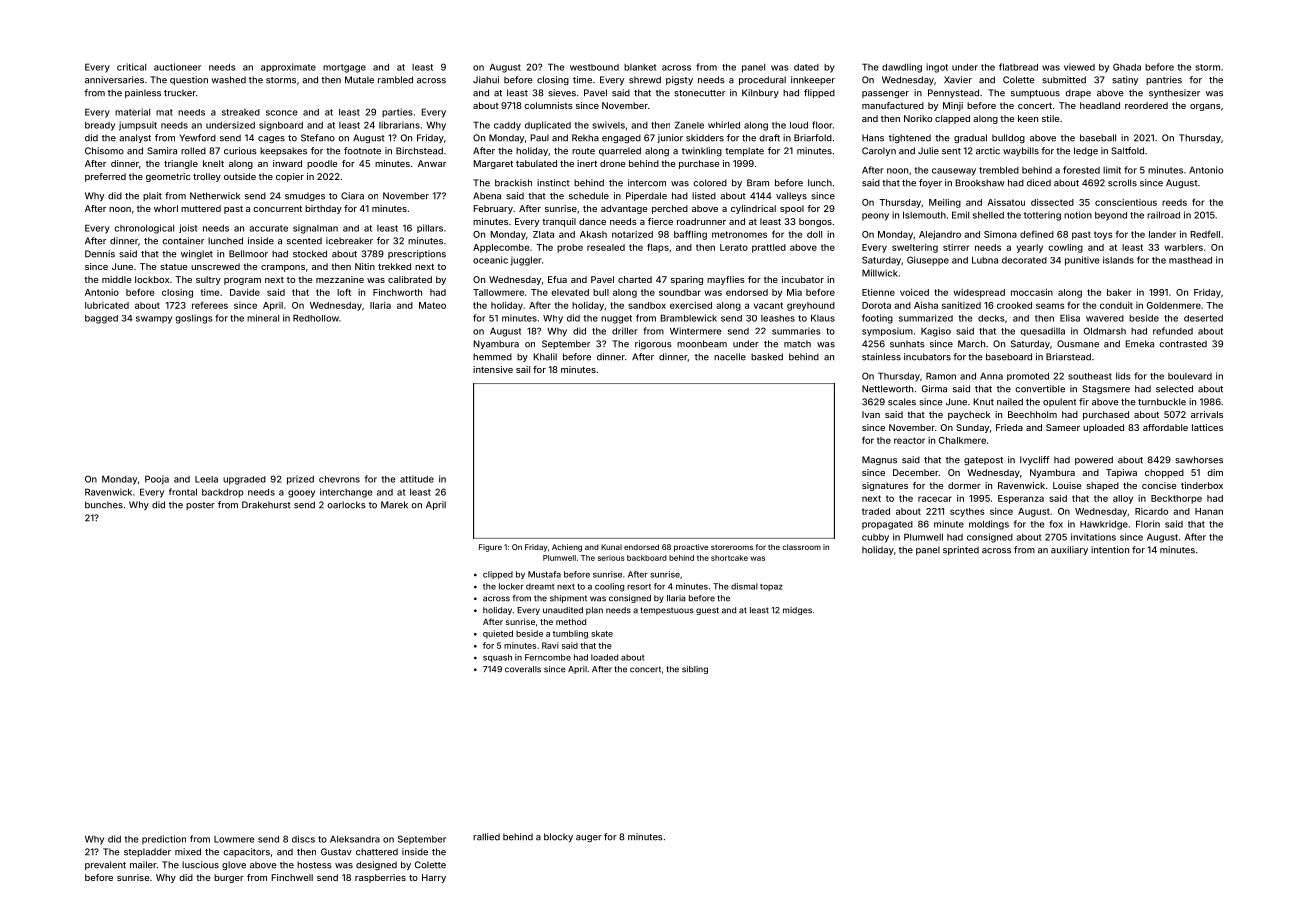 The image size is (1308, 924). Describe the element at coordinates (215, 266) in the page. I see `unscrewed` at that location.
